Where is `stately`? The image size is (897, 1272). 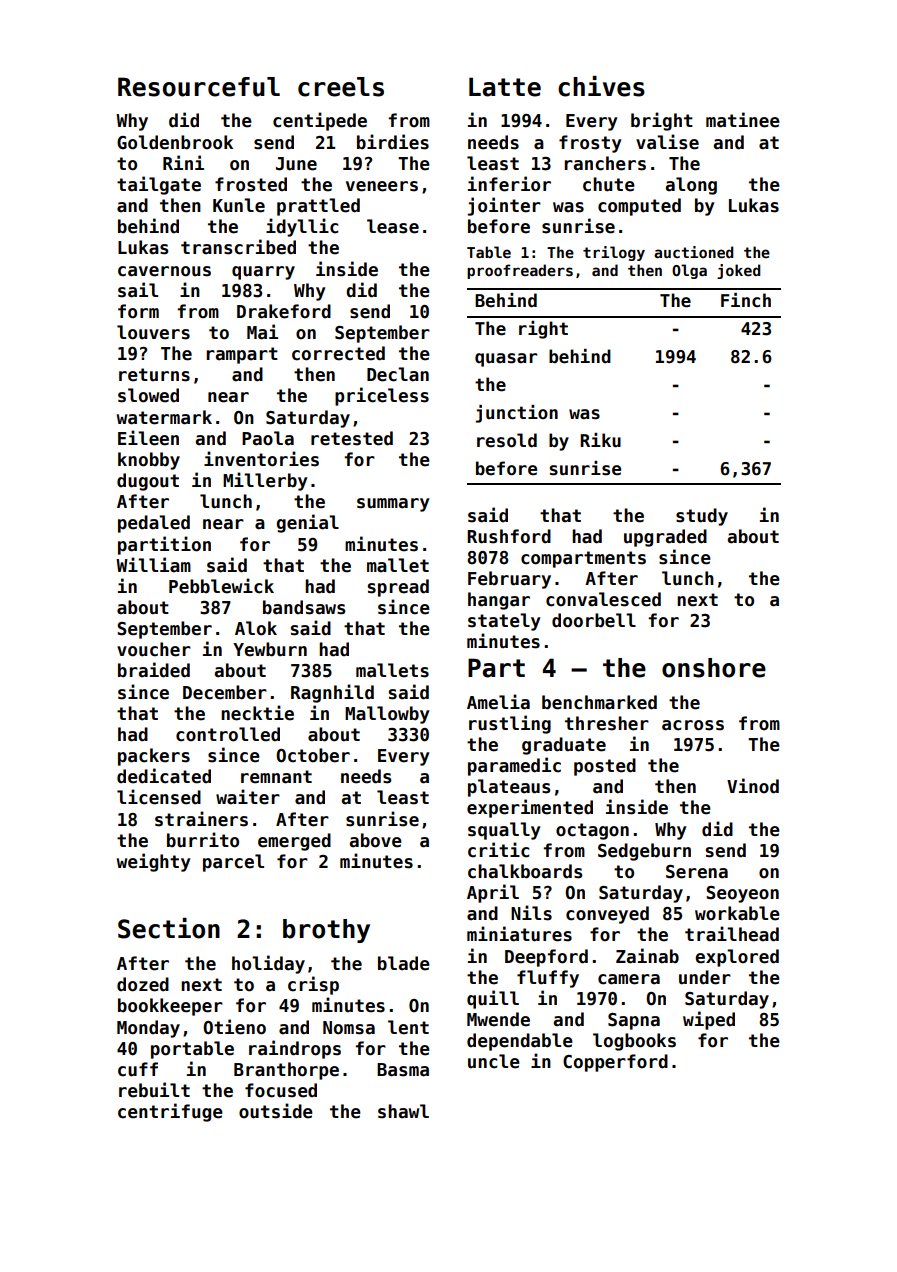
stately is located at coordinates (504, 622).
